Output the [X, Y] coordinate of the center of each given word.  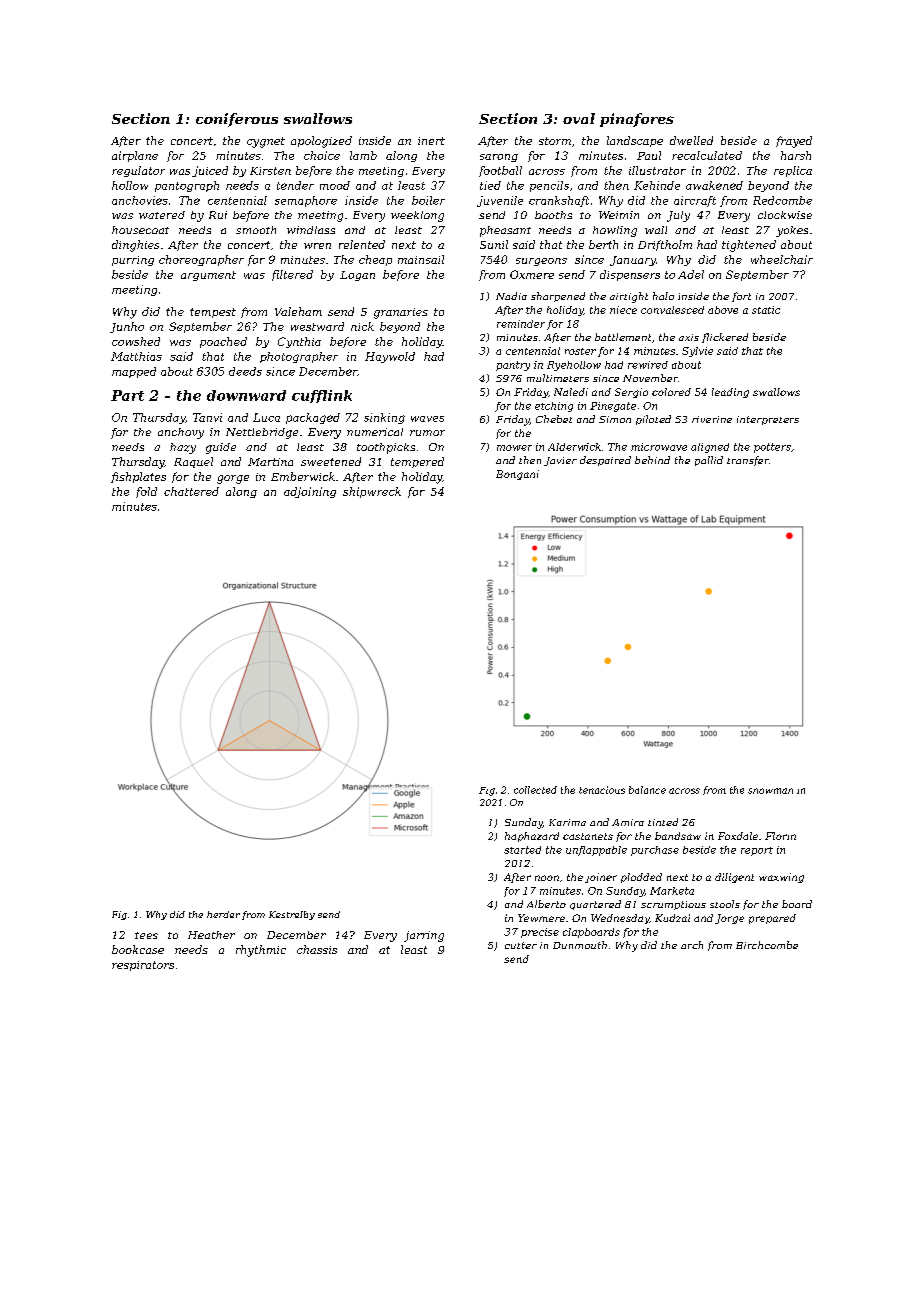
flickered [725, 338]
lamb [363, 155]
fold [146, 492]
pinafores [637, 120]
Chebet [554, 419]
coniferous [237, 120]
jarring [424, 936]
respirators [143, 966]
